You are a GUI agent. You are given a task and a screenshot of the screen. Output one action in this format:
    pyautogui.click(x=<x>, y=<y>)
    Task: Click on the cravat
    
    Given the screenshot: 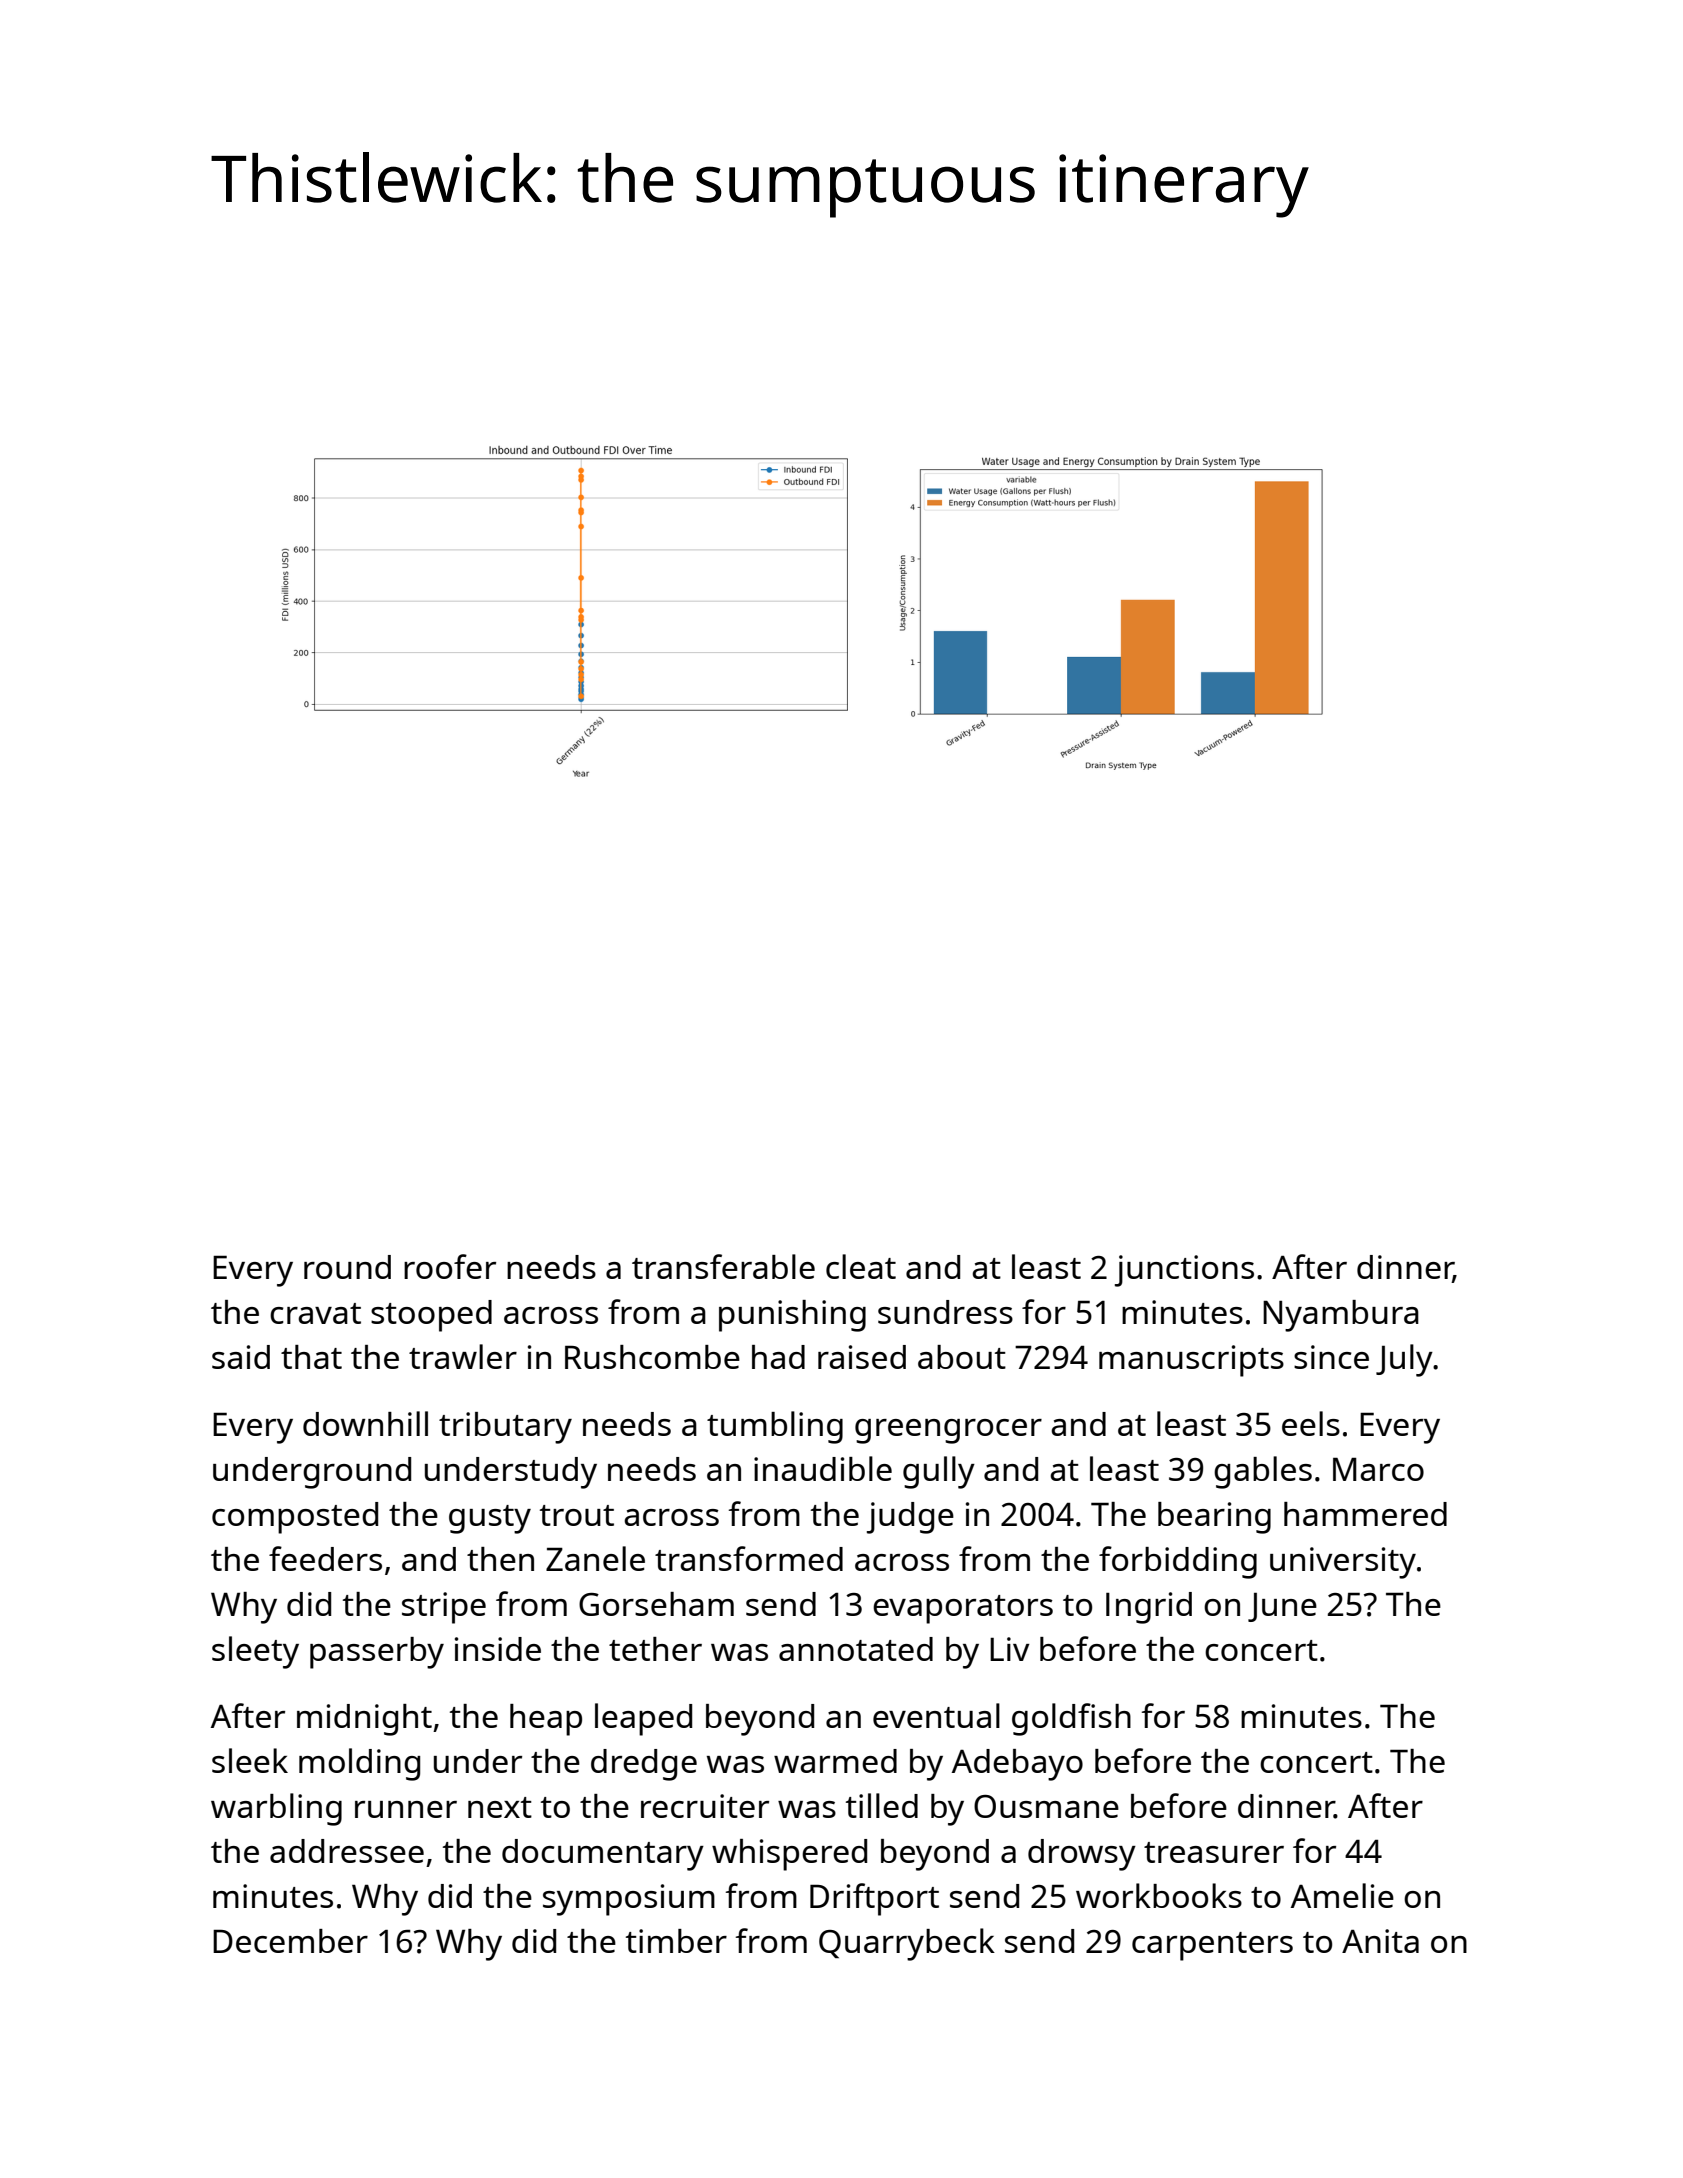 What is the action you would take?
    pyautogui.click(x=315, y=1313)
